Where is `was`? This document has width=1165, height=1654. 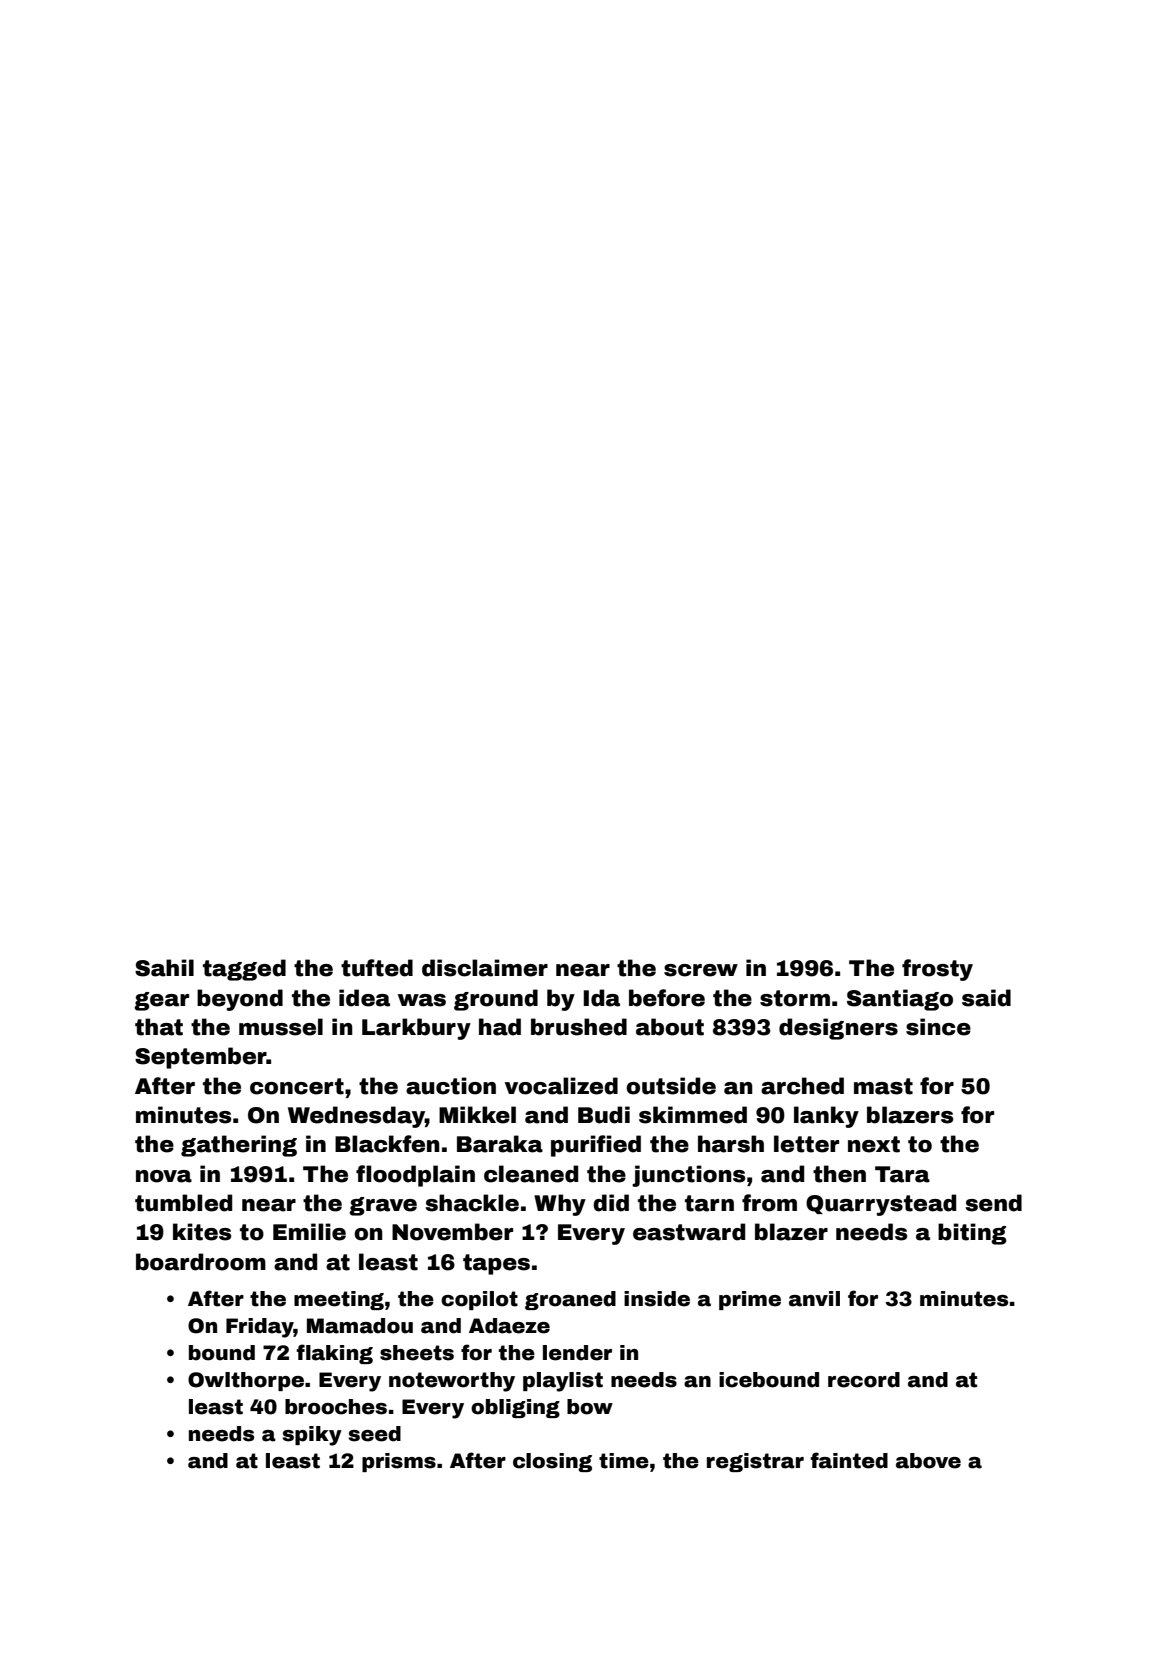 was is located at coordinates (422, 1000).
